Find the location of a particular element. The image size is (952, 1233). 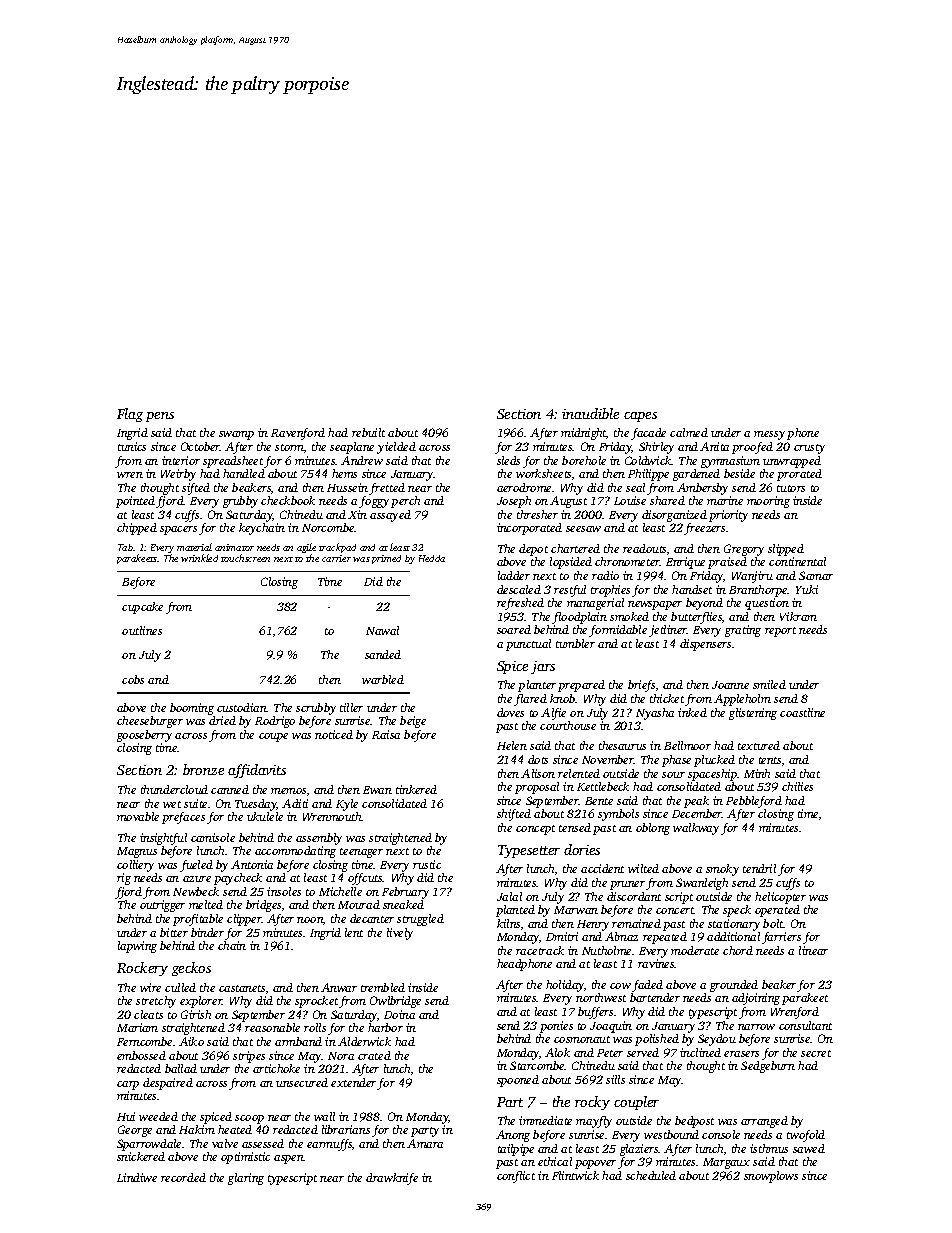

Typesetter is located at coordinates (529, 851).
